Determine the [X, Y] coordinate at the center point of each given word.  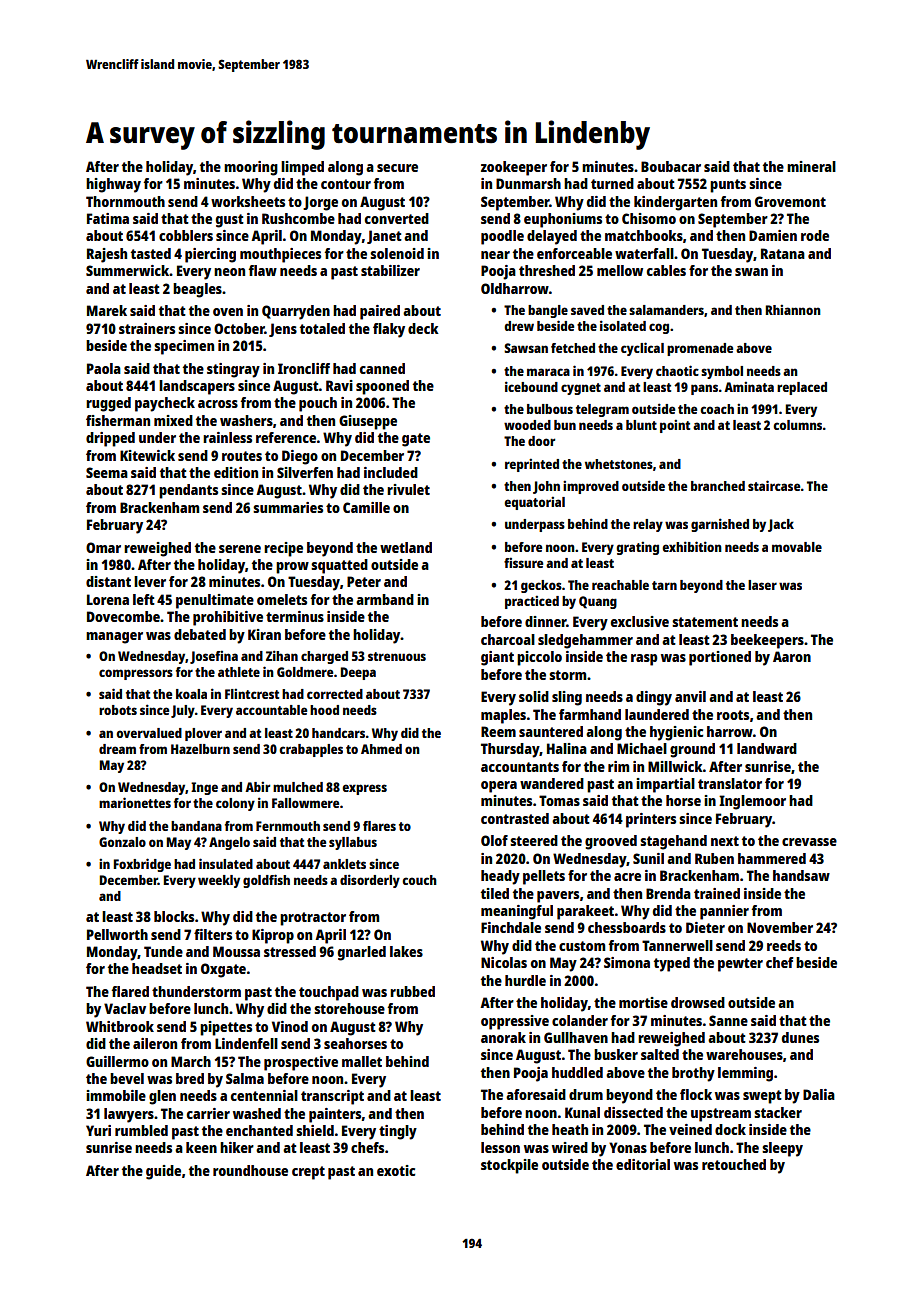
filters [213, 934]
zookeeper [514, 168]
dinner [546, 621]
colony [235, 804]
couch [419, 880]
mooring [251, 168]
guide [163, 1172]
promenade [700, 349]
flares [379, 826]
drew [519, 326]
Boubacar [671, 166]
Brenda [668, 893]
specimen [184, 347]
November [780, 927]
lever [150, 581]
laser [762, 585]
